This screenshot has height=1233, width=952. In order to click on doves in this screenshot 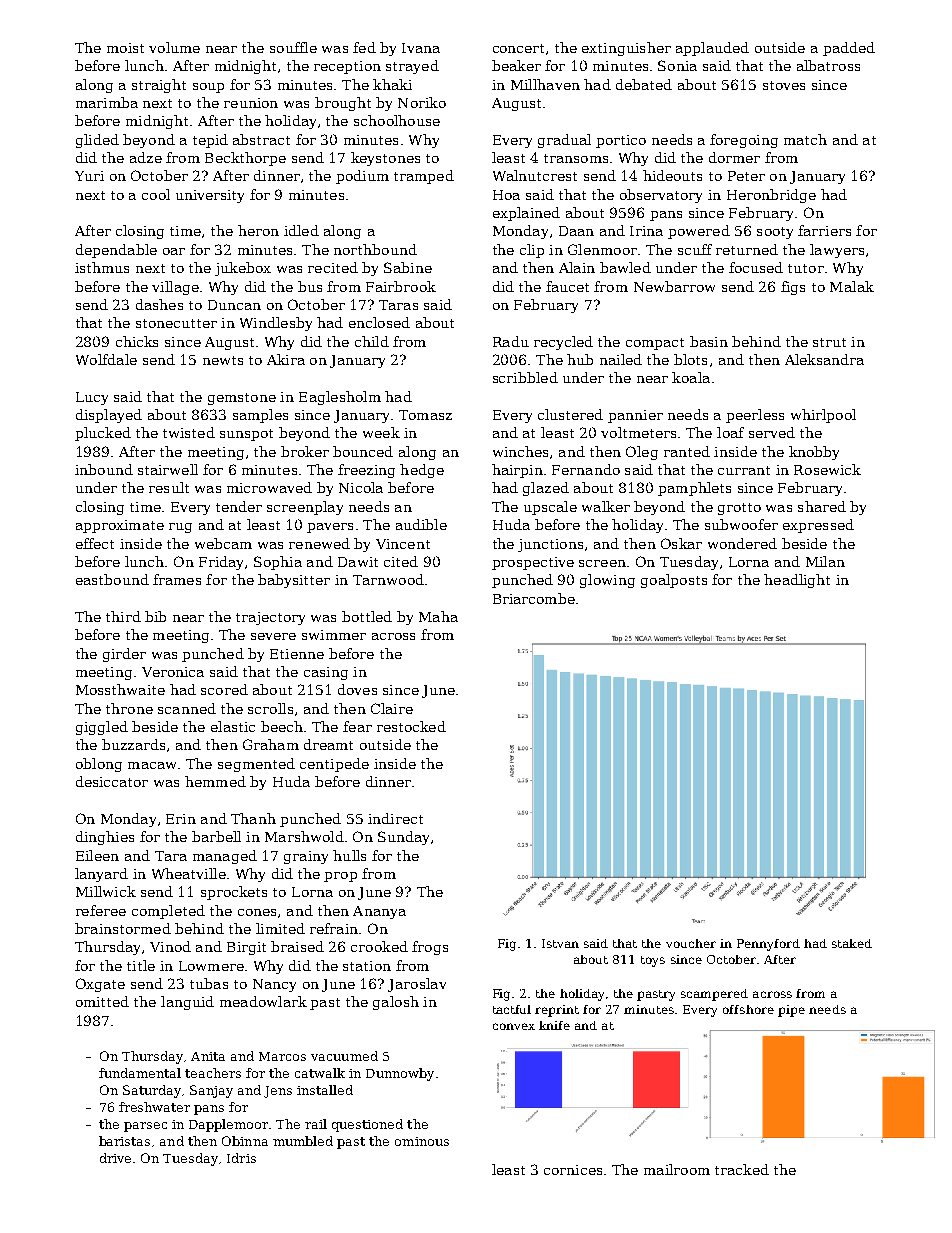, I will do `click(357, 689)`.
